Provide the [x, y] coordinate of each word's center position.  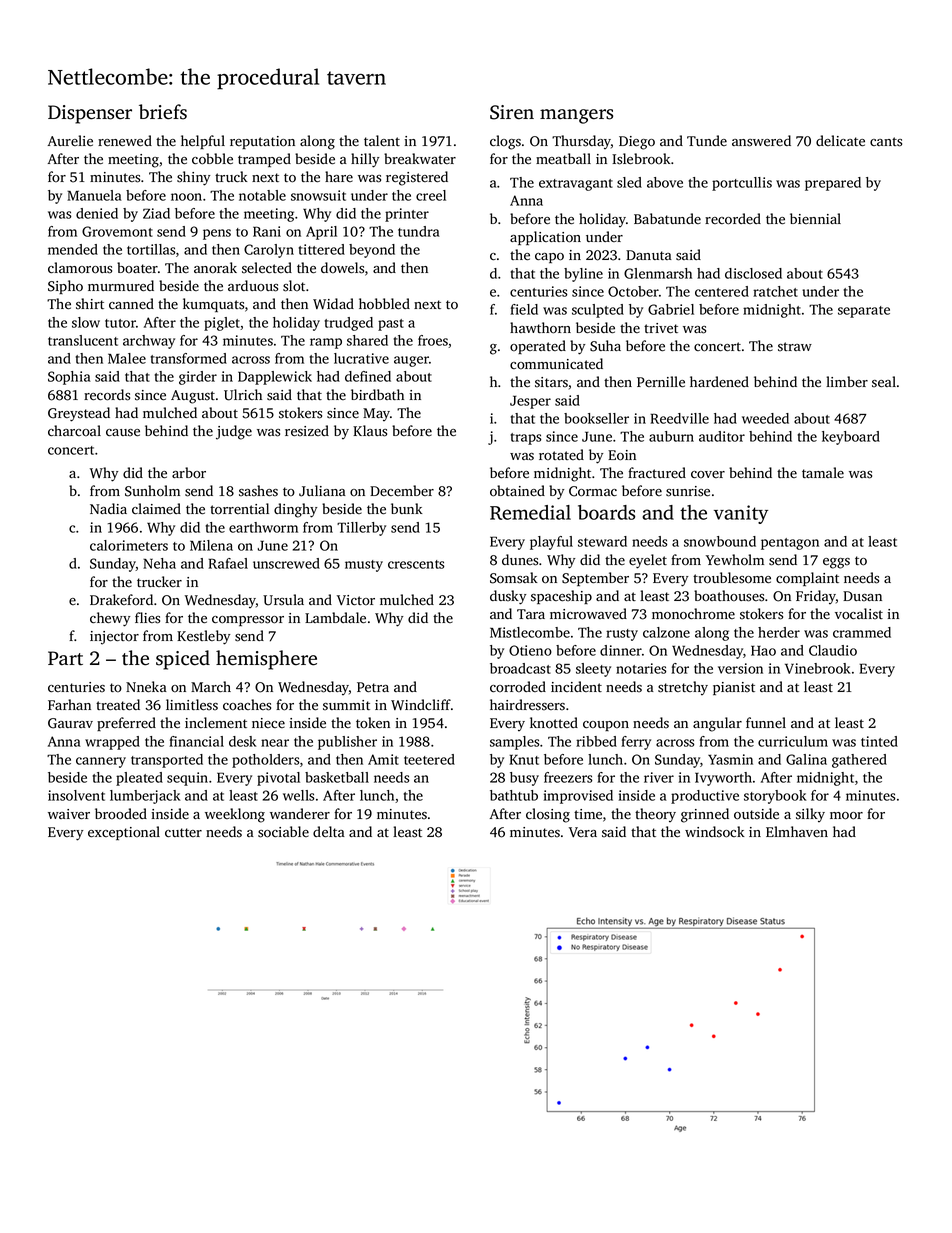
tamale [823, 472]
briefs [163, 112]
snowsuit [318, 195]
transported [167, 761]
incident [576, 686]
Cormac [593, 491]
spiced [183, 660]
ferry [636, 743]
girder [198, 378]
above [665, 182]
